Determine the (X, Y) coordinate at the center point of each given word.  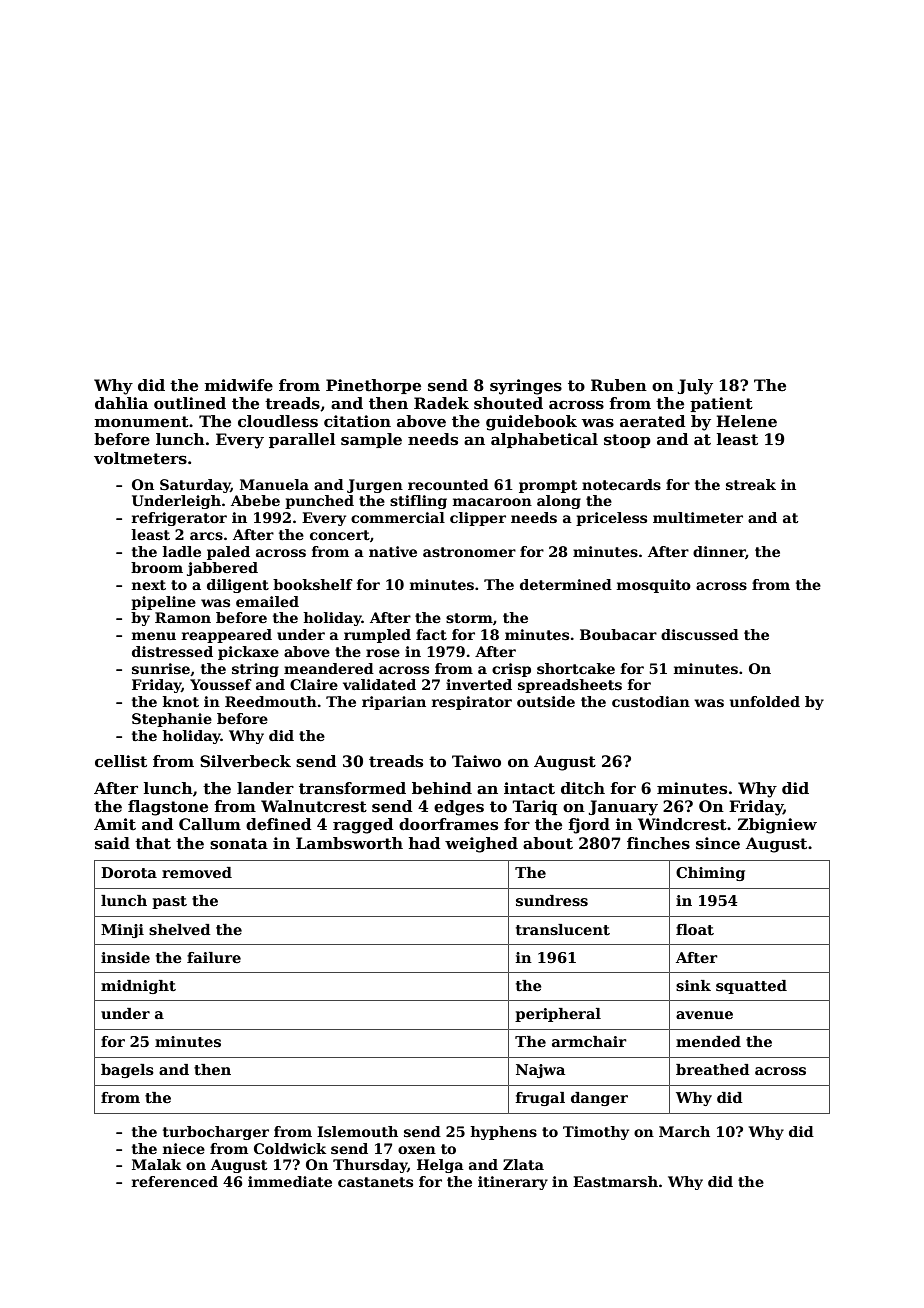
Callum (210, 824)
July (695, 387)
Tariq (534, 807)
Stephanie (172, 720)
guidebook (531, 423)
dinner (719, 552)
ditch (583, 788)
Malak (156, 1164)
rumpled (377, 636)
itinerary (513, 1183)
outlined (190, 403)
